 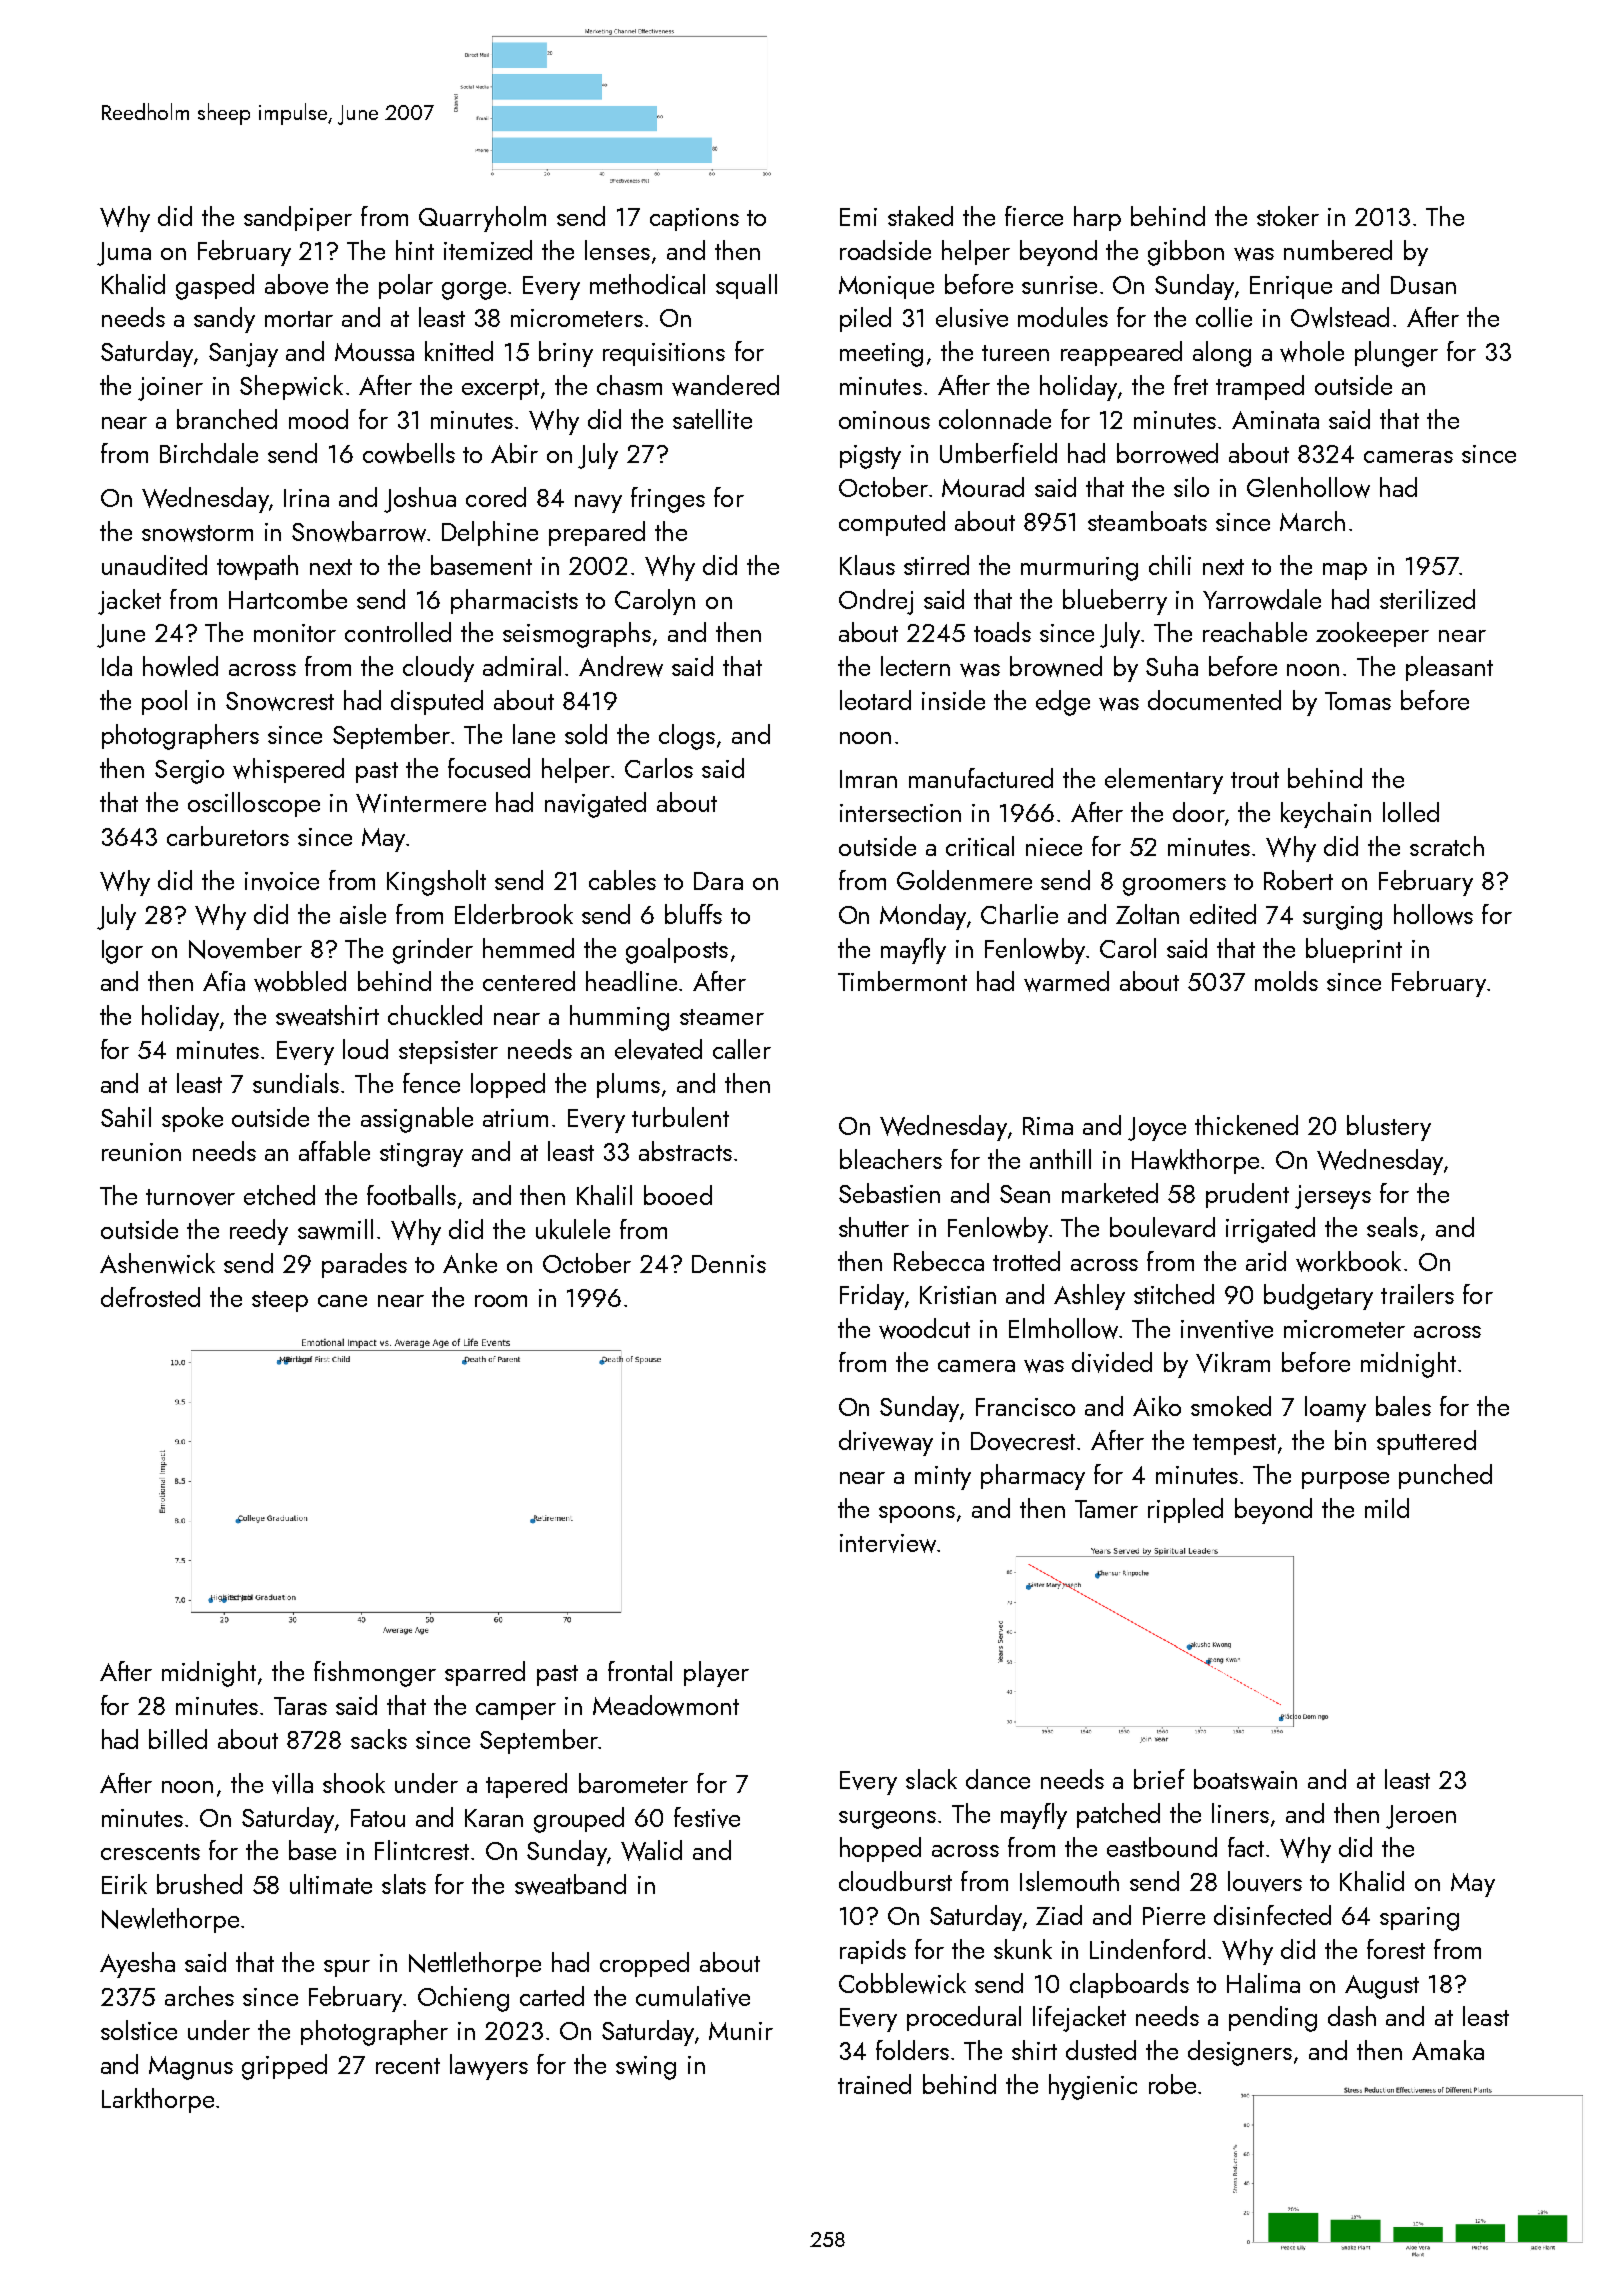 I want to click on Joshua, so click(x=420, y=500).
